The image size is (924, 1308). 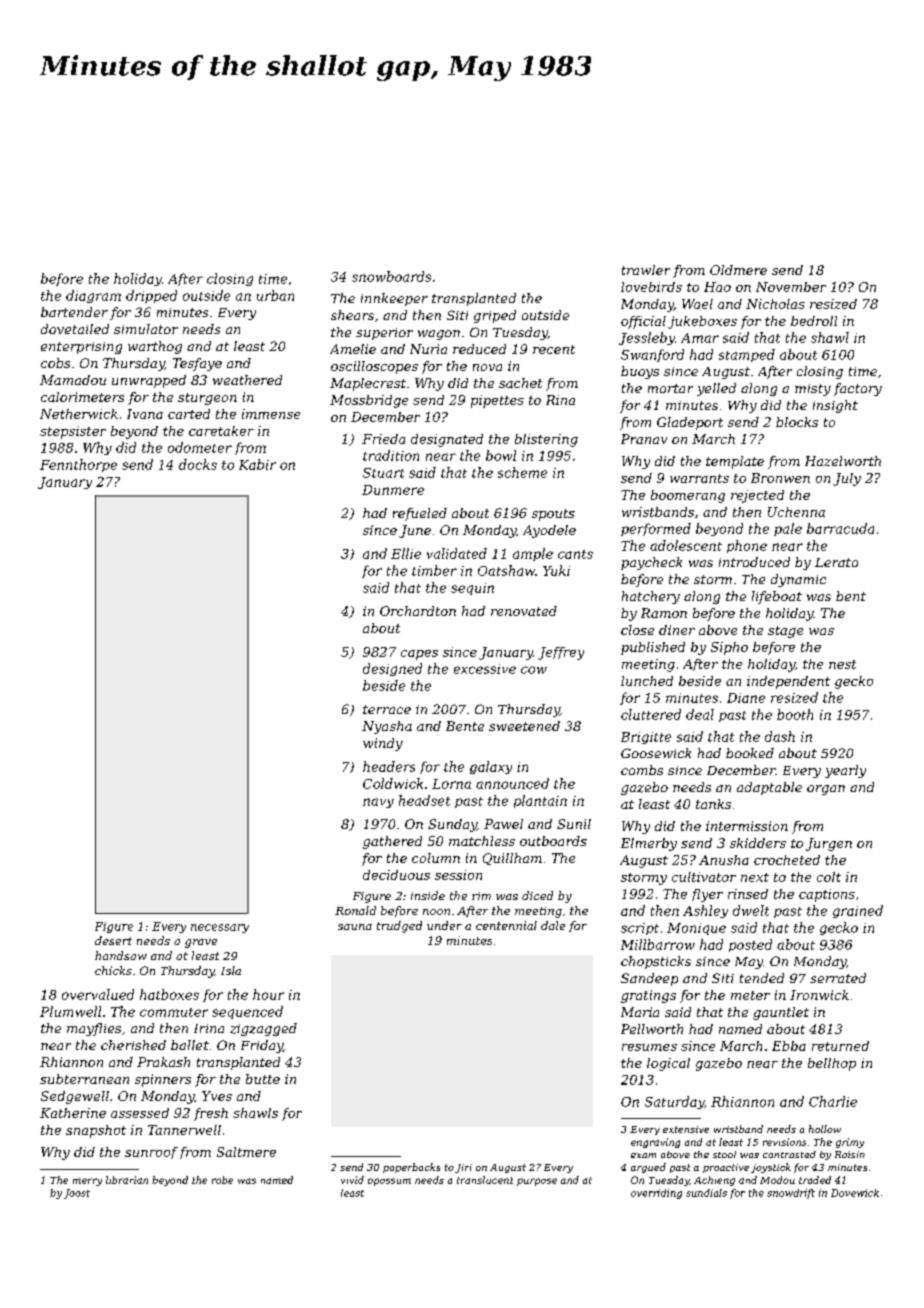 I want to click on overvalued, so click(x=98, y=994).
